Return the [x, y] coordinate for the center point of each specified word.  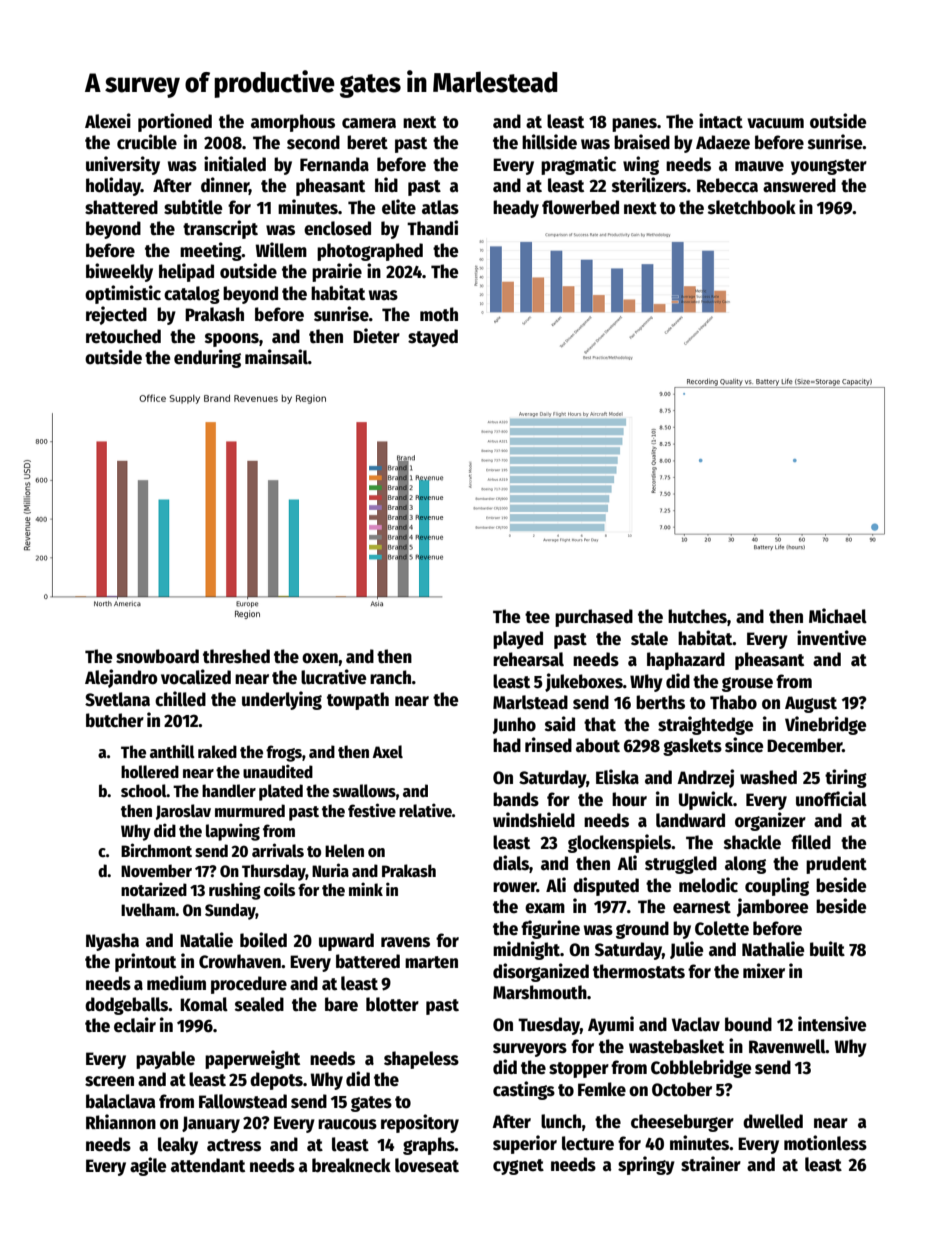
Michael [838, 616]
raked [217, 751]
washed [768, 777]
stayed [433, 338]
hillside [549, 142]
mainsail [276, 357]
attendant [208, 1165]
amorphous [293, 123]
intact [721, 121]
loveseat [427, 1165]
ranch [390, 677]
